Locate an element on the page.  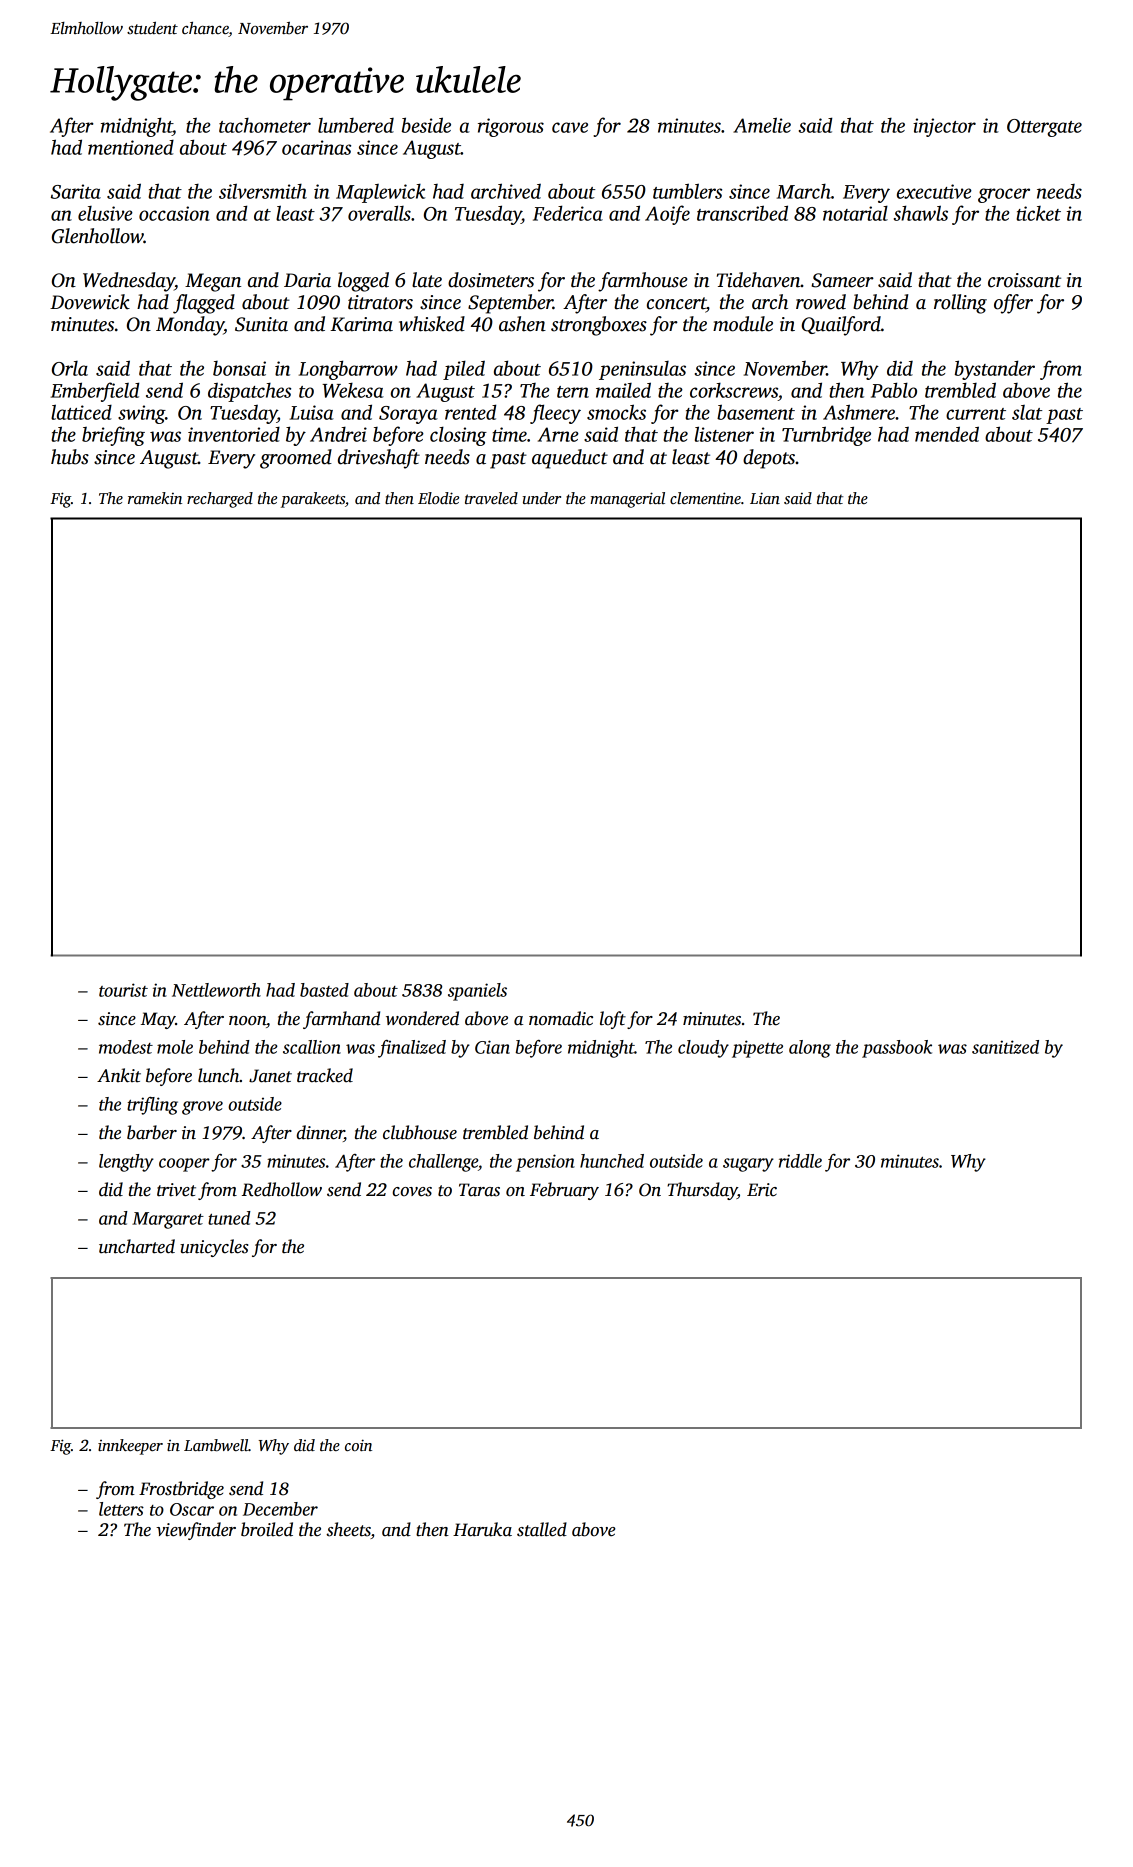
hunched is located at coordinates (612, 1161).
